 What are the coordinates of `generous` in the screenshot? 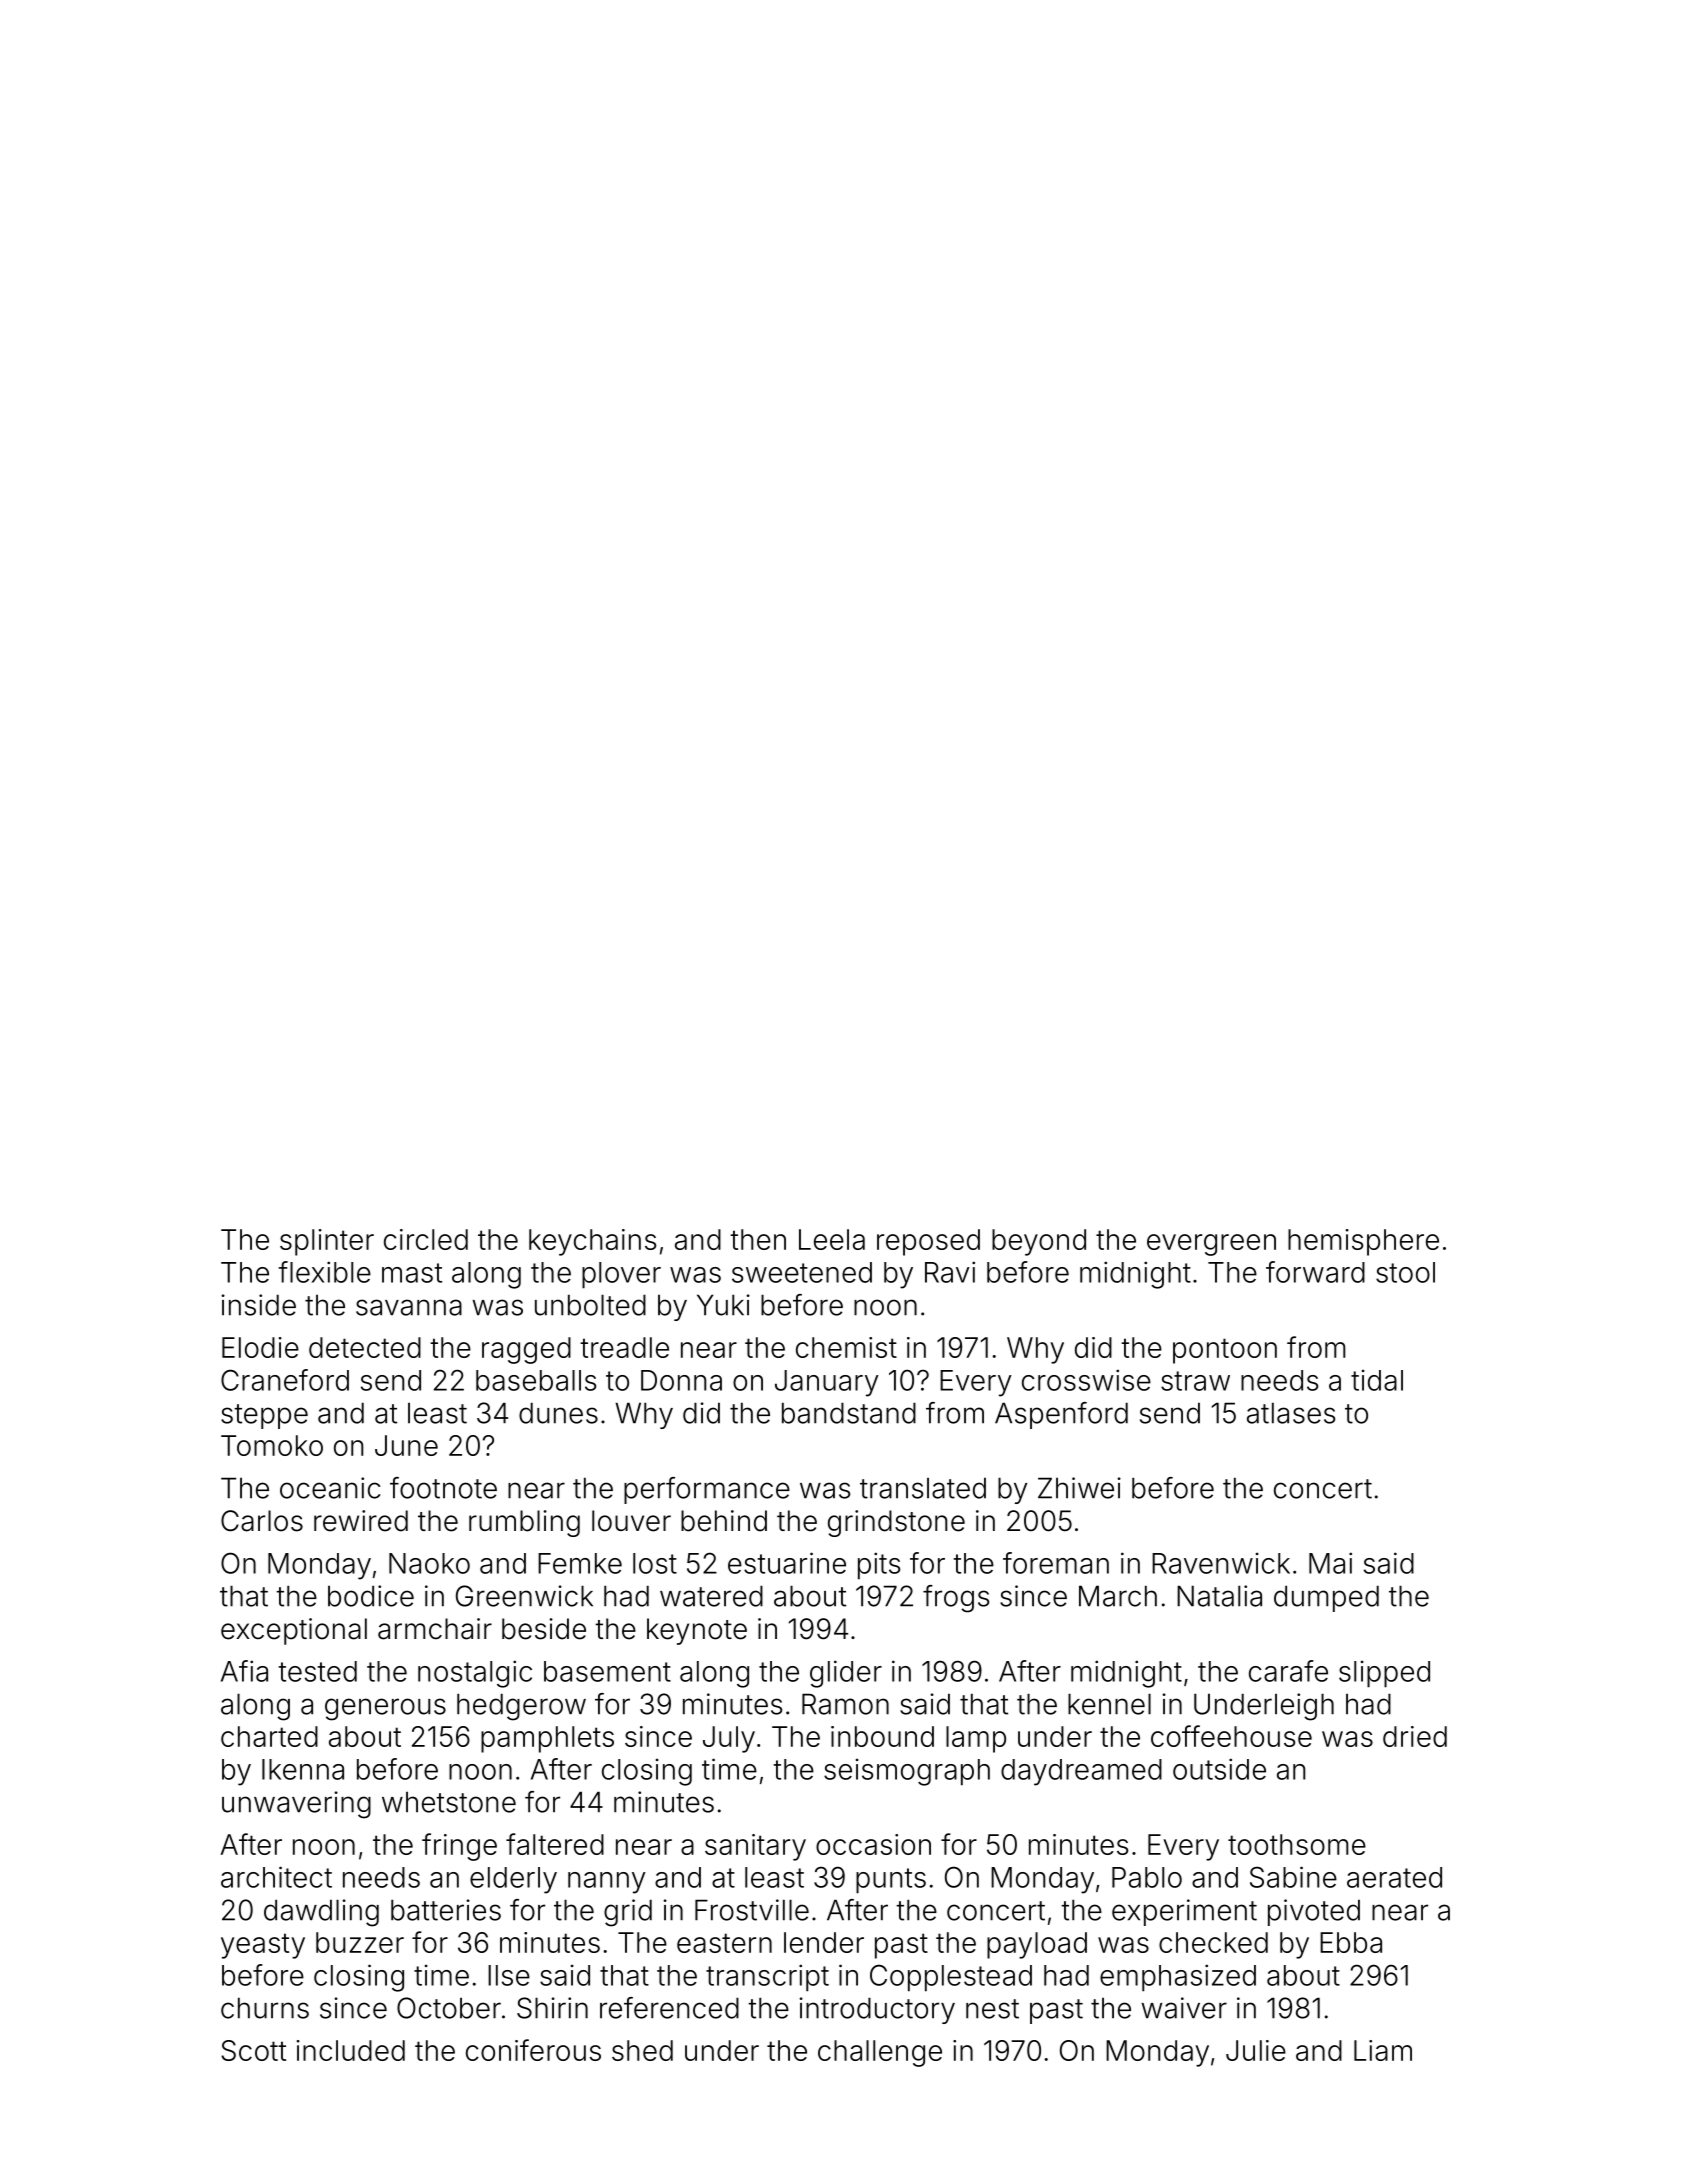 It's located at (385, 1709).
